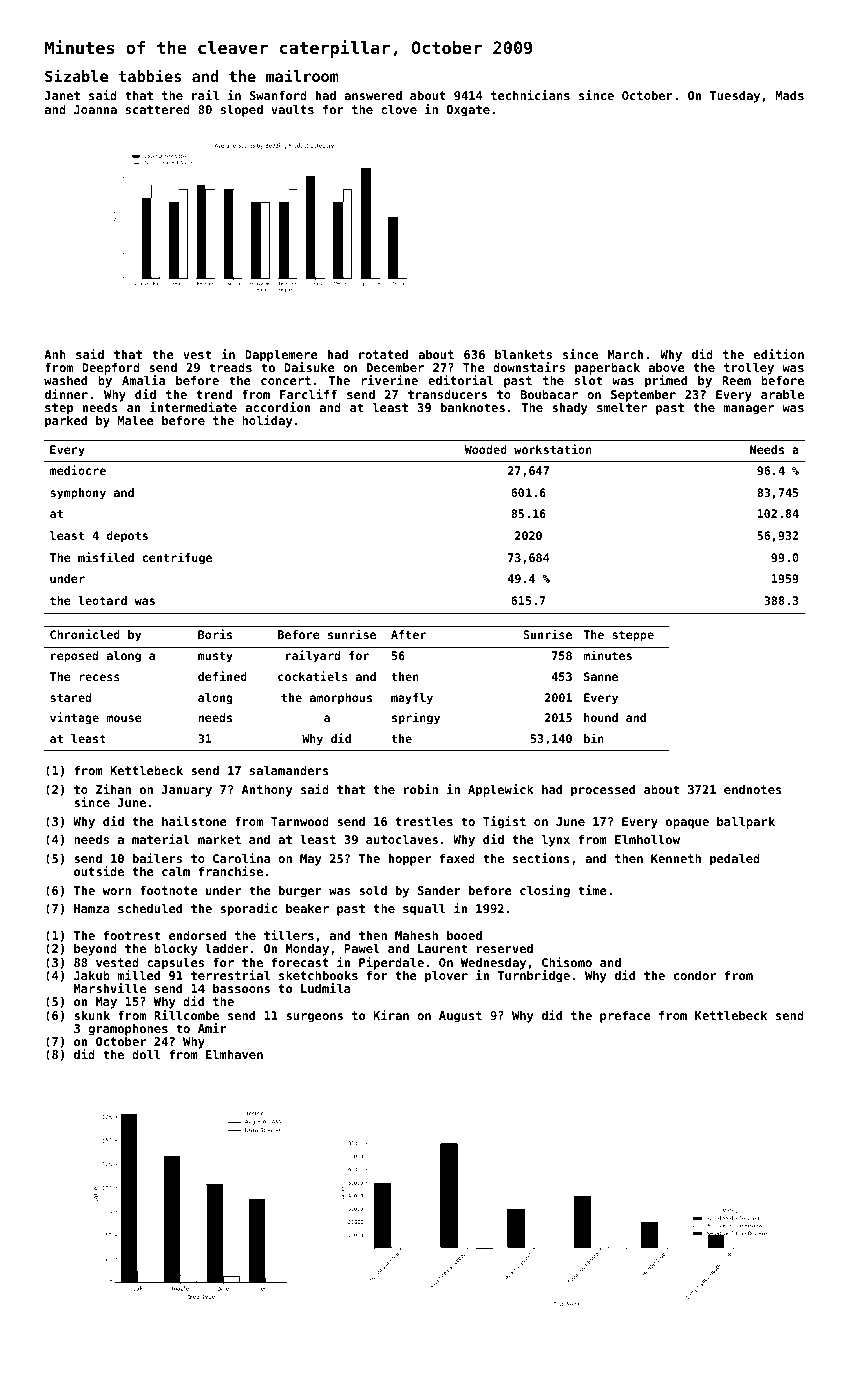 This screenshot has height=1400, width=849. Describe the element at coordinates (135, 420) in the screenshot. I see `Malee` at that location.
